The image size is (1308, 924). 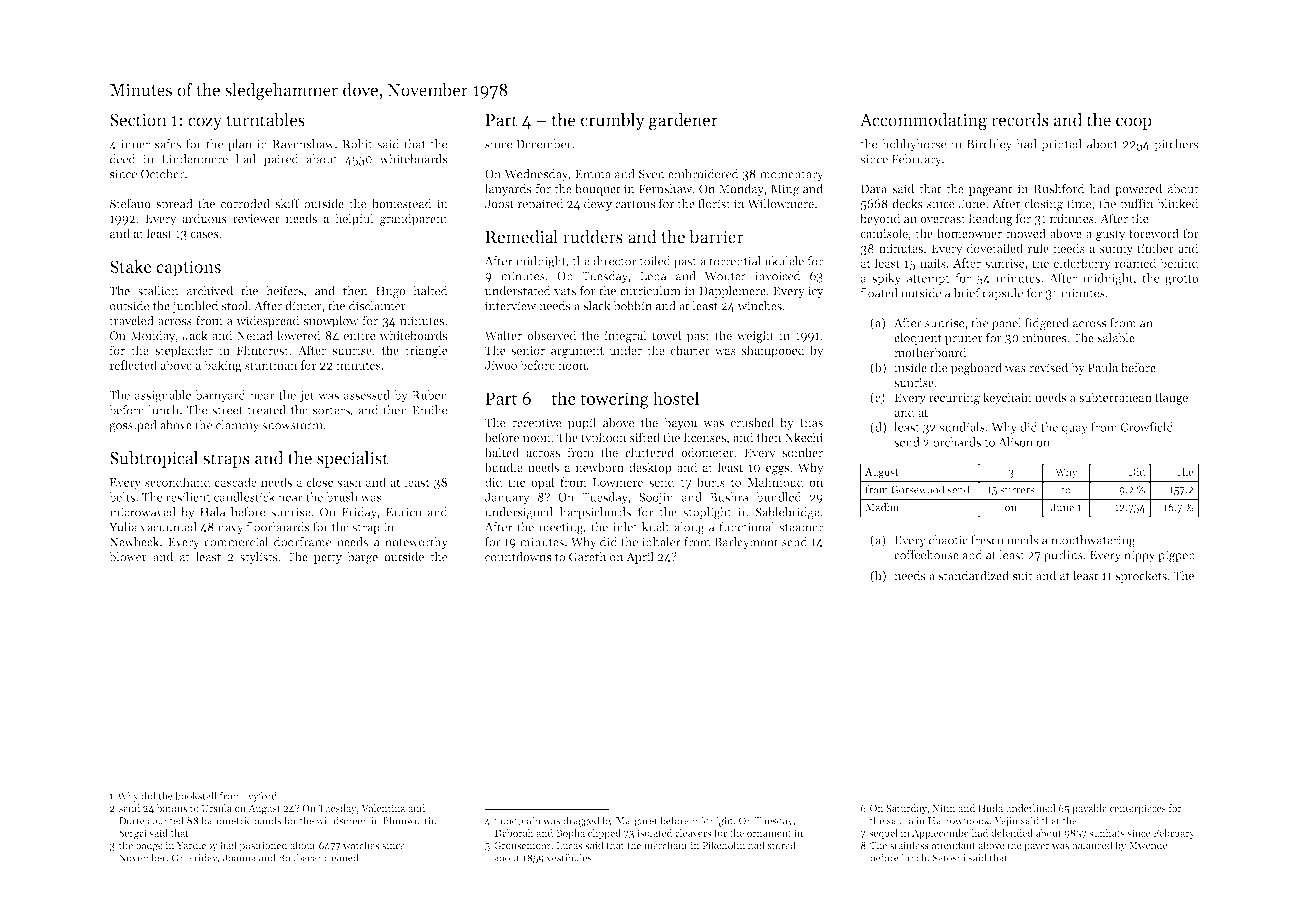 I want to click on salable, so click(x=1116, y=338).
